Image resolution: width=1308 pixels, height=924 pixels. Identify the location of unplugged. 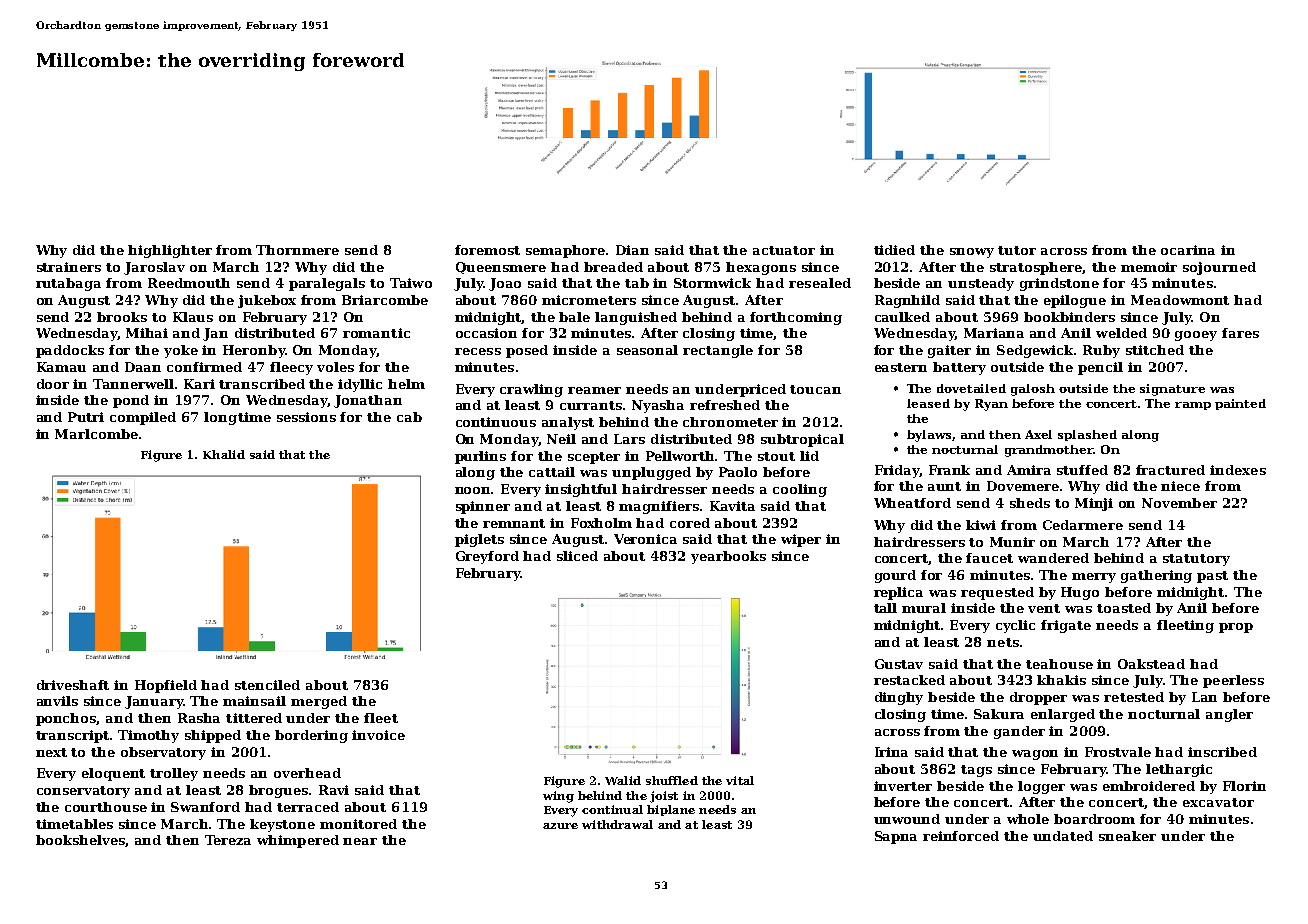
(651, 473).
